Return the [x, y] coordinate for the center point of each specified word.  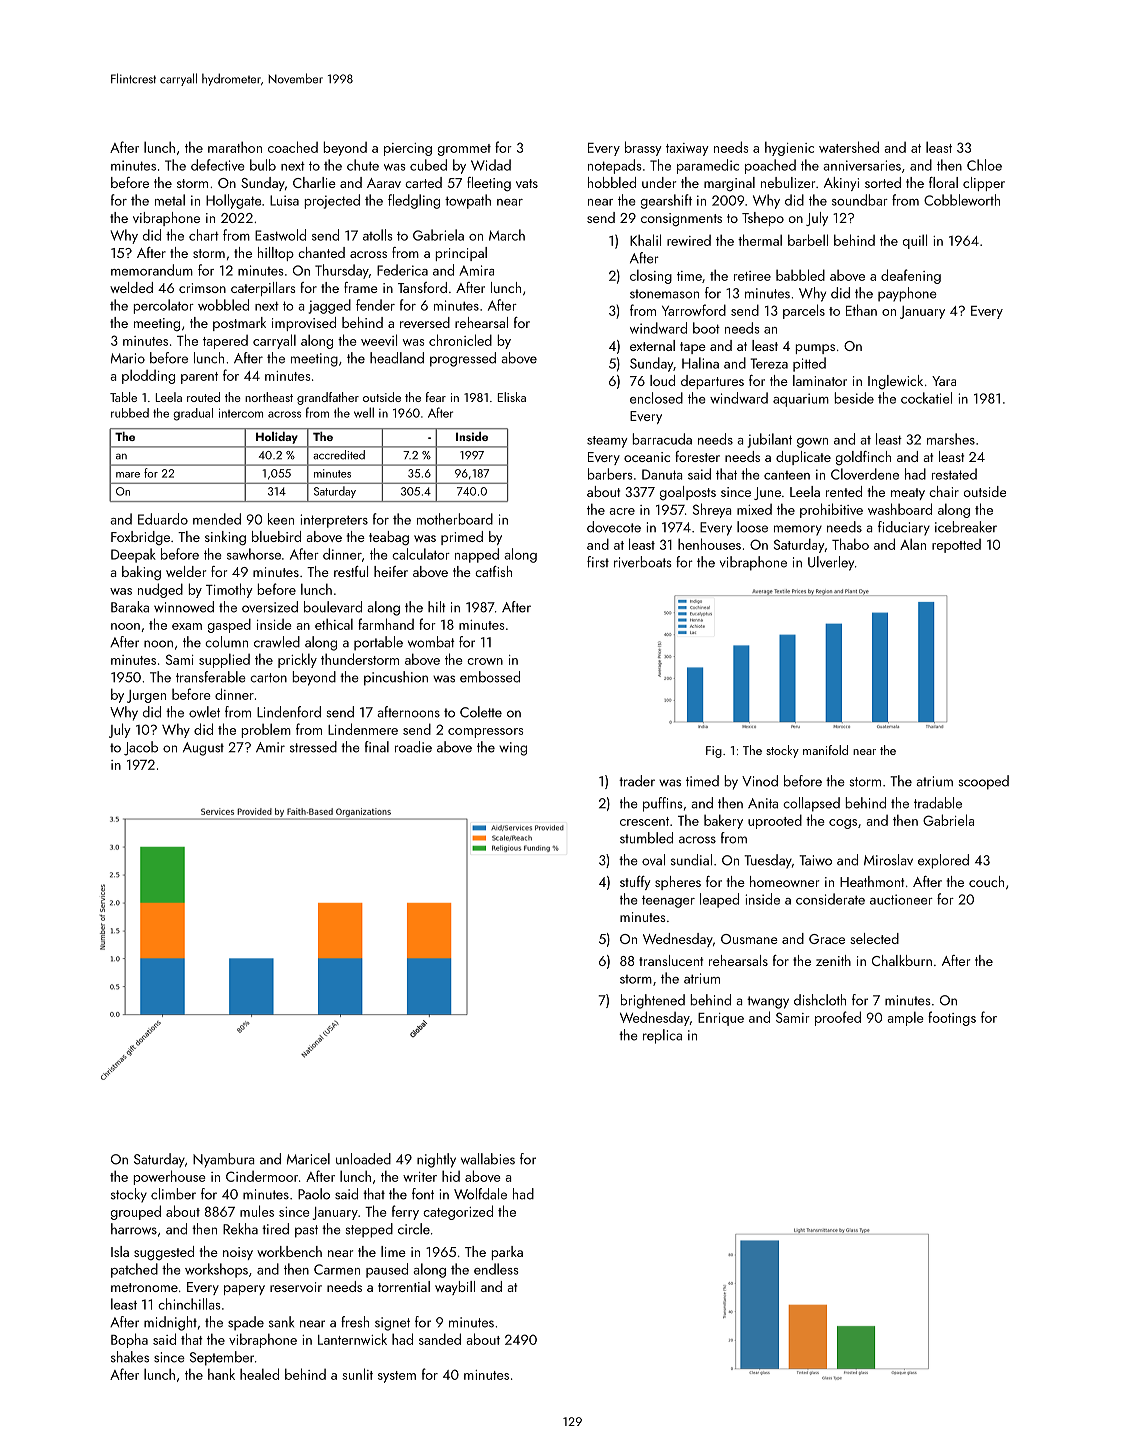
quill [915, 241]
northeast [269, 397]
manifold [825, 750]
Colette [481, 712]
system [397, 1377]
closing [651, 277]
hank [221, 1374]
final [377, 747]
